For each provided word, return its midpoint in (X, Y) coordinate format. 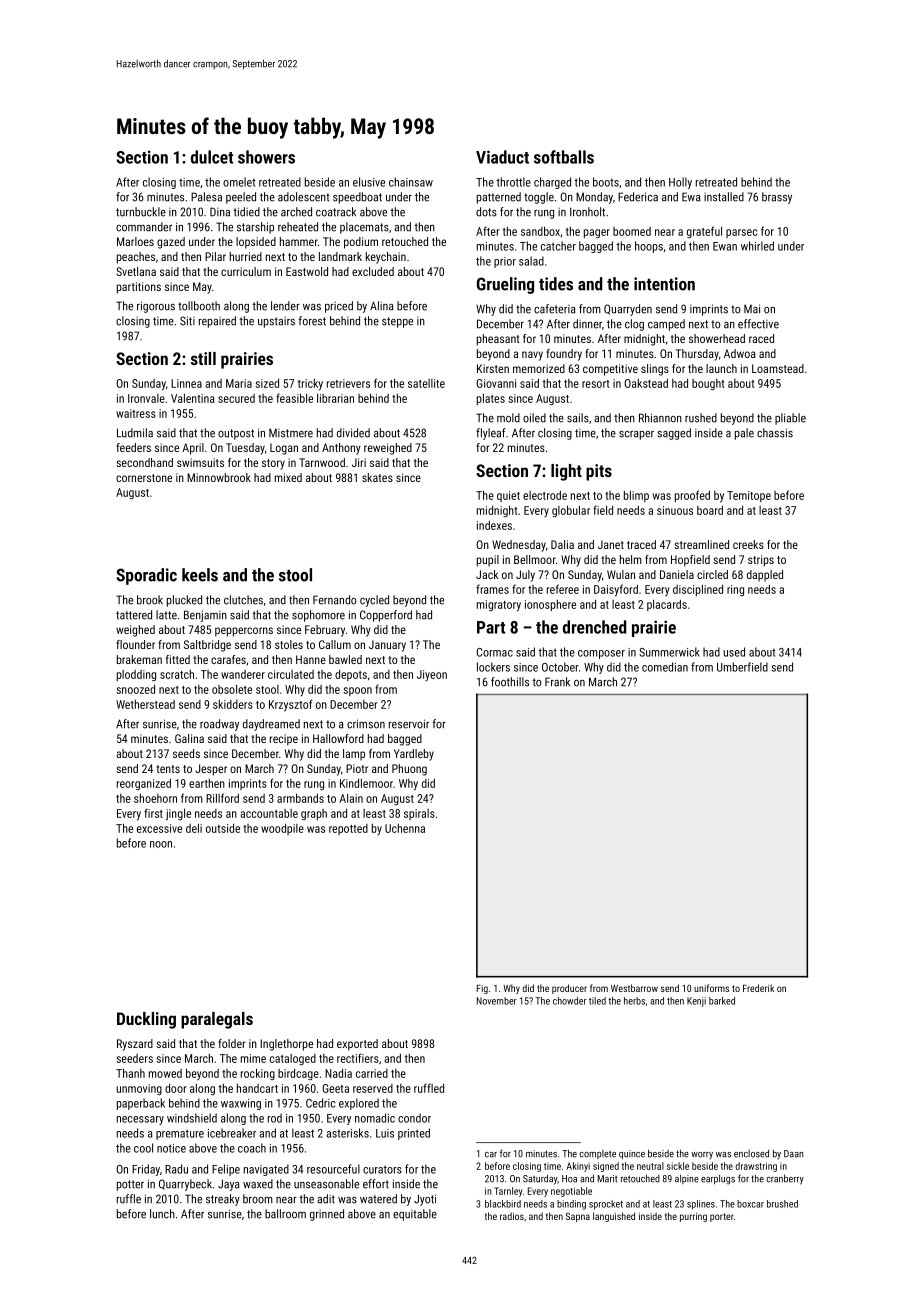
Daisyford (616, 590)
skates (377, 477)
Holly (680, 183)
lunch (162, 1214)
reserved (373, 1088)
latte (166, 615)
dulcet (212, 157)
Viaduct (502, 157)
